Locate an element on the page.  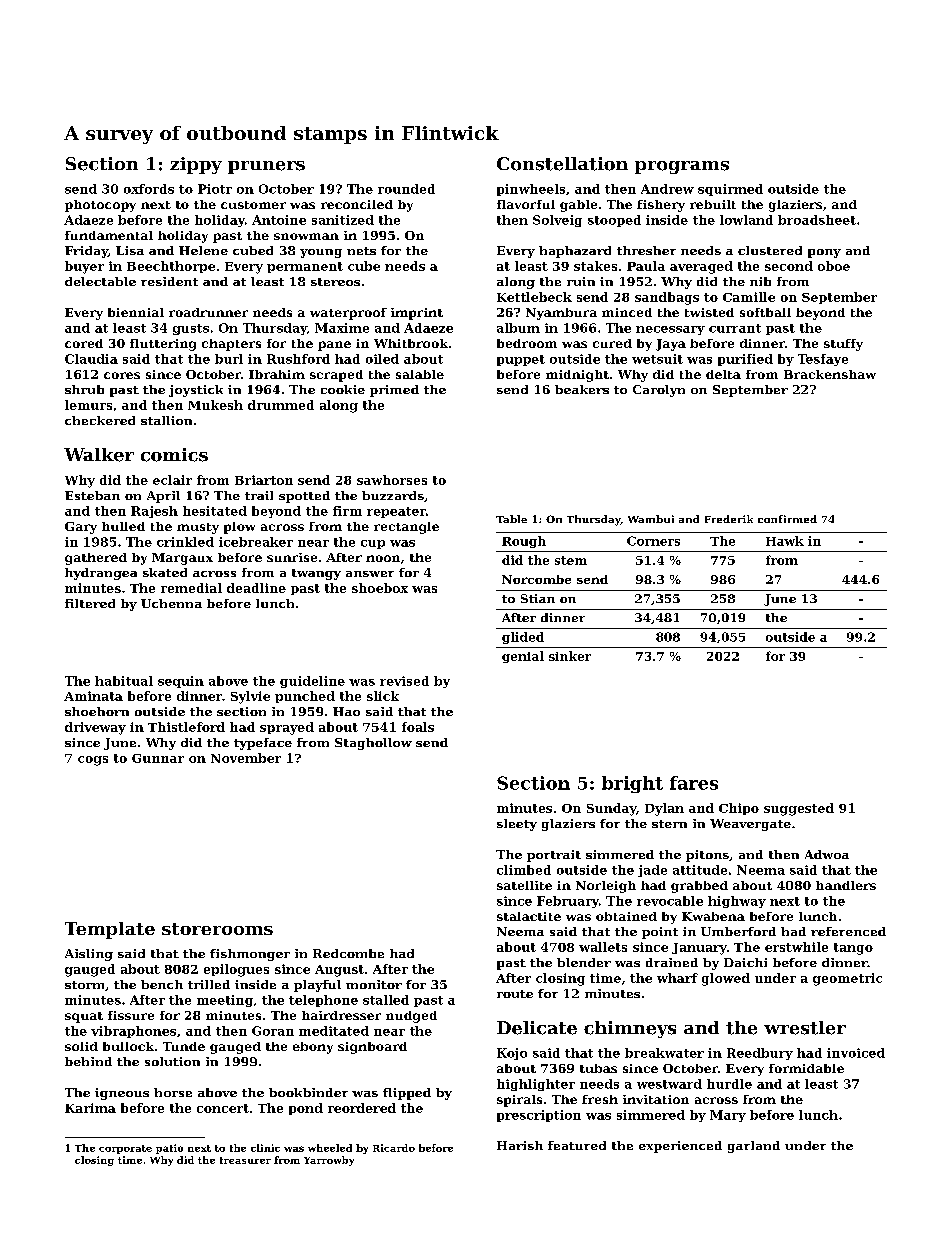
Harish is located at coordinates (520, 1145).
